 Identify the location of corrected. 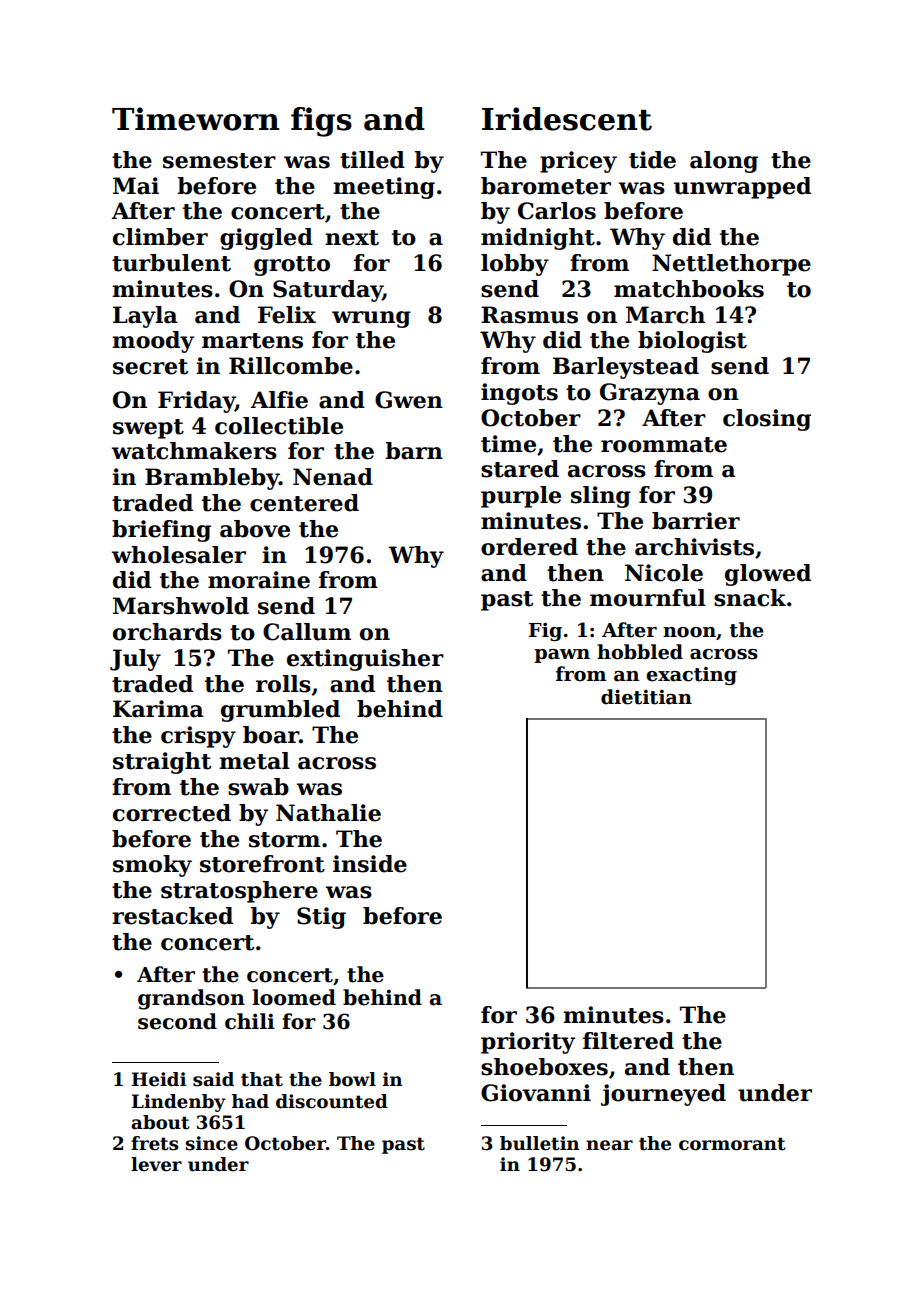
(172, 813).
